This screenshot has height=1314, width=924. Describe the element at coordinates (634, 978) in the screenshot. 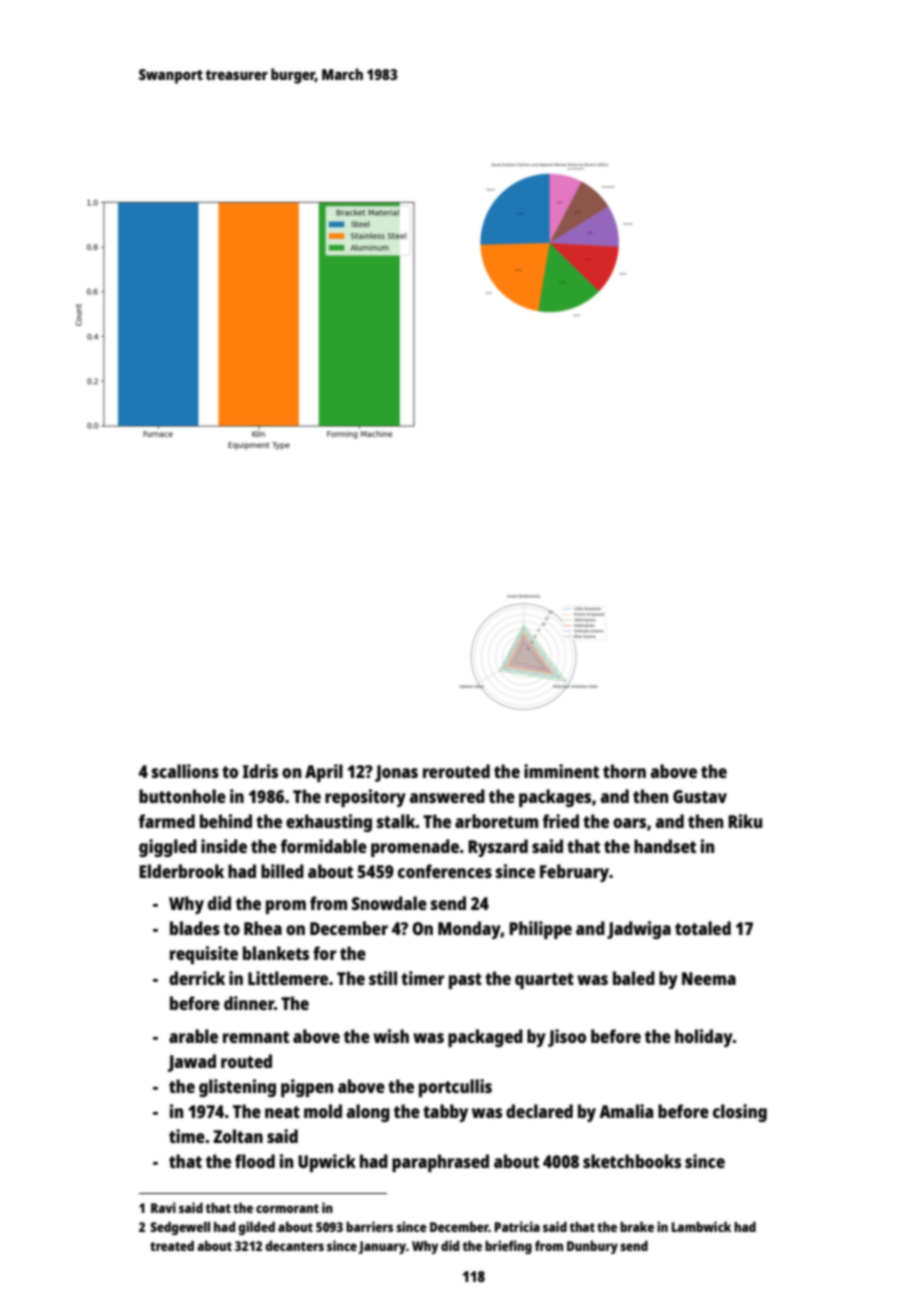

I see `baled` at that location.
